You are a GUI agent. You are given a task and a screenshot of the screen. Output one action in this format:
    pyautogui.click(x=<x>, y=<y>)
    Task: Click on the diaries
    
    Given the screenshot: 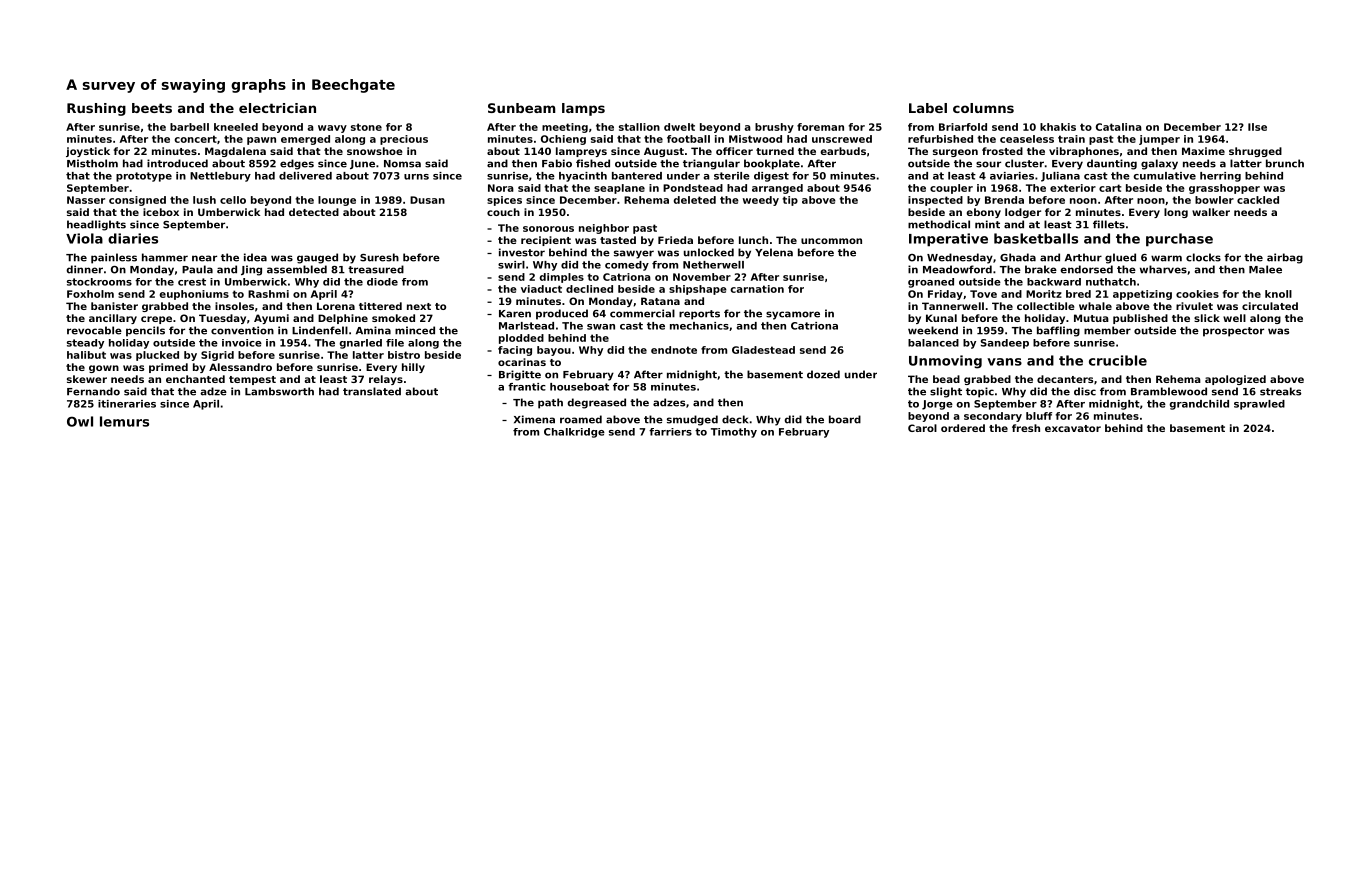 What is the action you would take?
    pyautogui.click(x=133, y=238)
